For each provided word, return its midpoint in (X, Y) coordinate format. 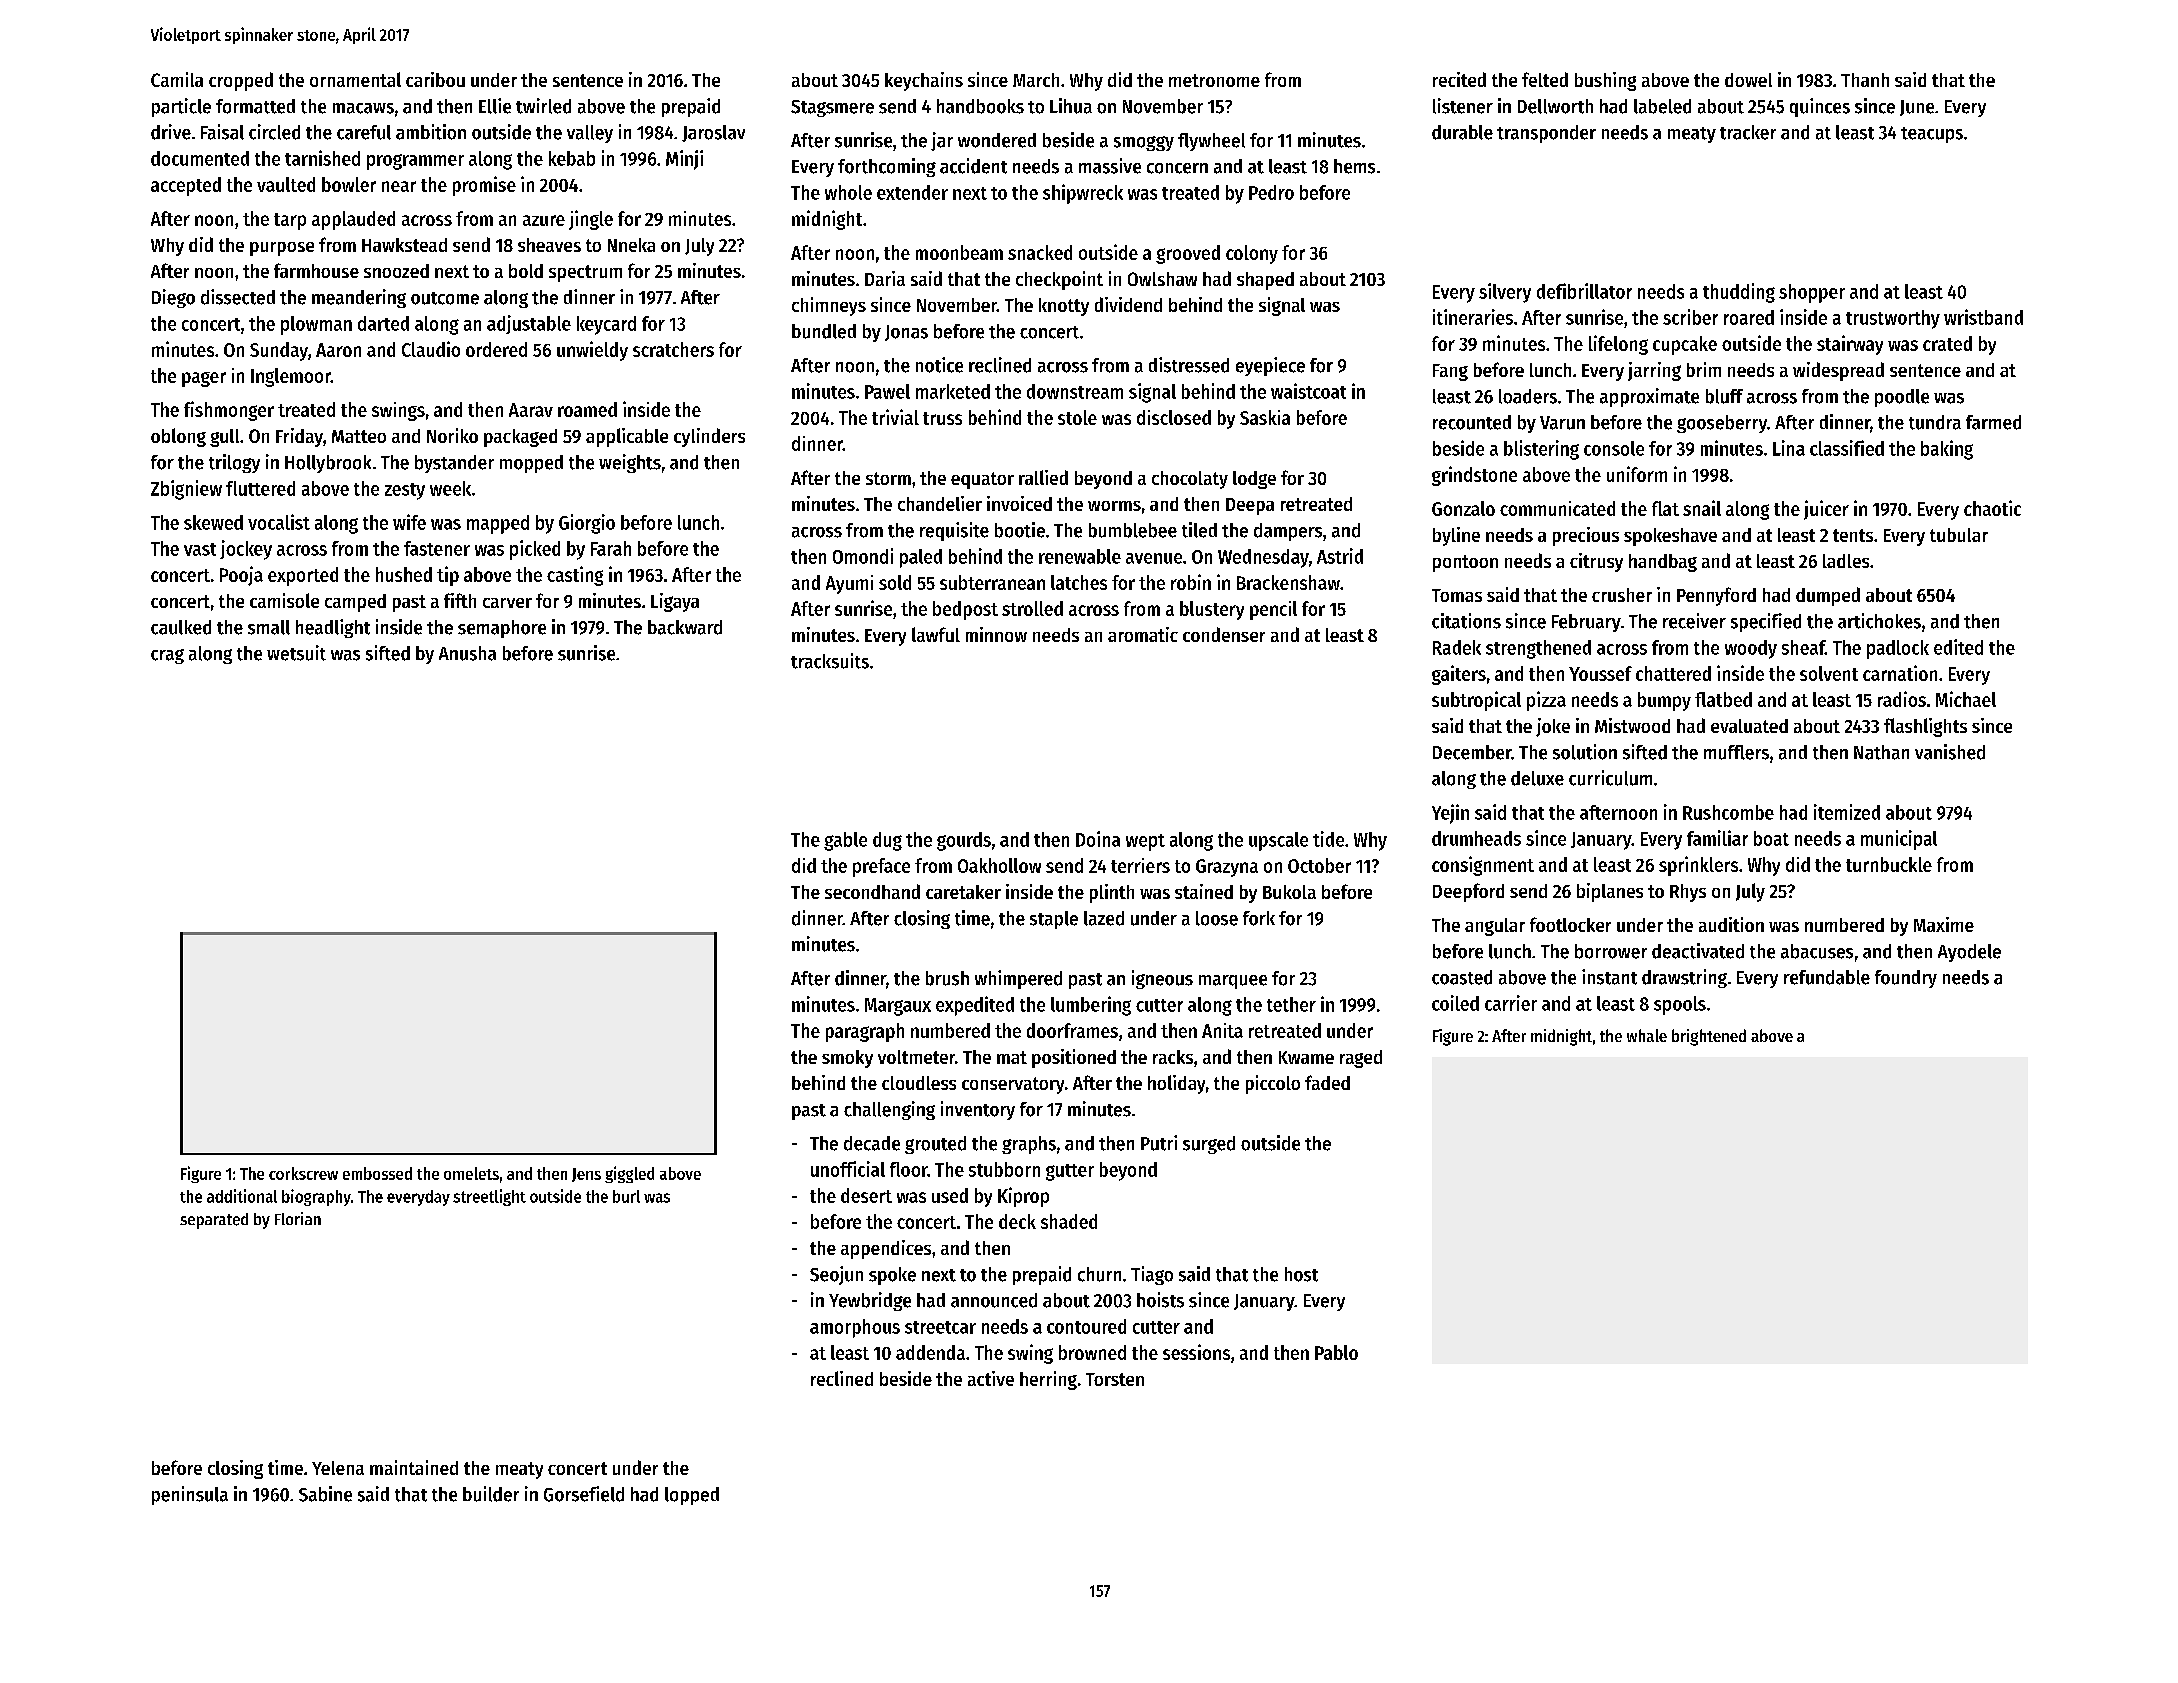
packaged (520, 438)
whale (1647, 1035)
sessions (1196, 1352)
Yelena (338, 1468)
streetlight (489, 1197)
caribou (435, 79)
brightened (1709, 1037)
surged (1209, 1145)
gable (845, 841)
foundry (1906, 979)
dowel (1748, 80)
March (1036, 80)
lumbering (1091, 1006)
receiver (1694, 621)
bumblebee (1133, 530)
